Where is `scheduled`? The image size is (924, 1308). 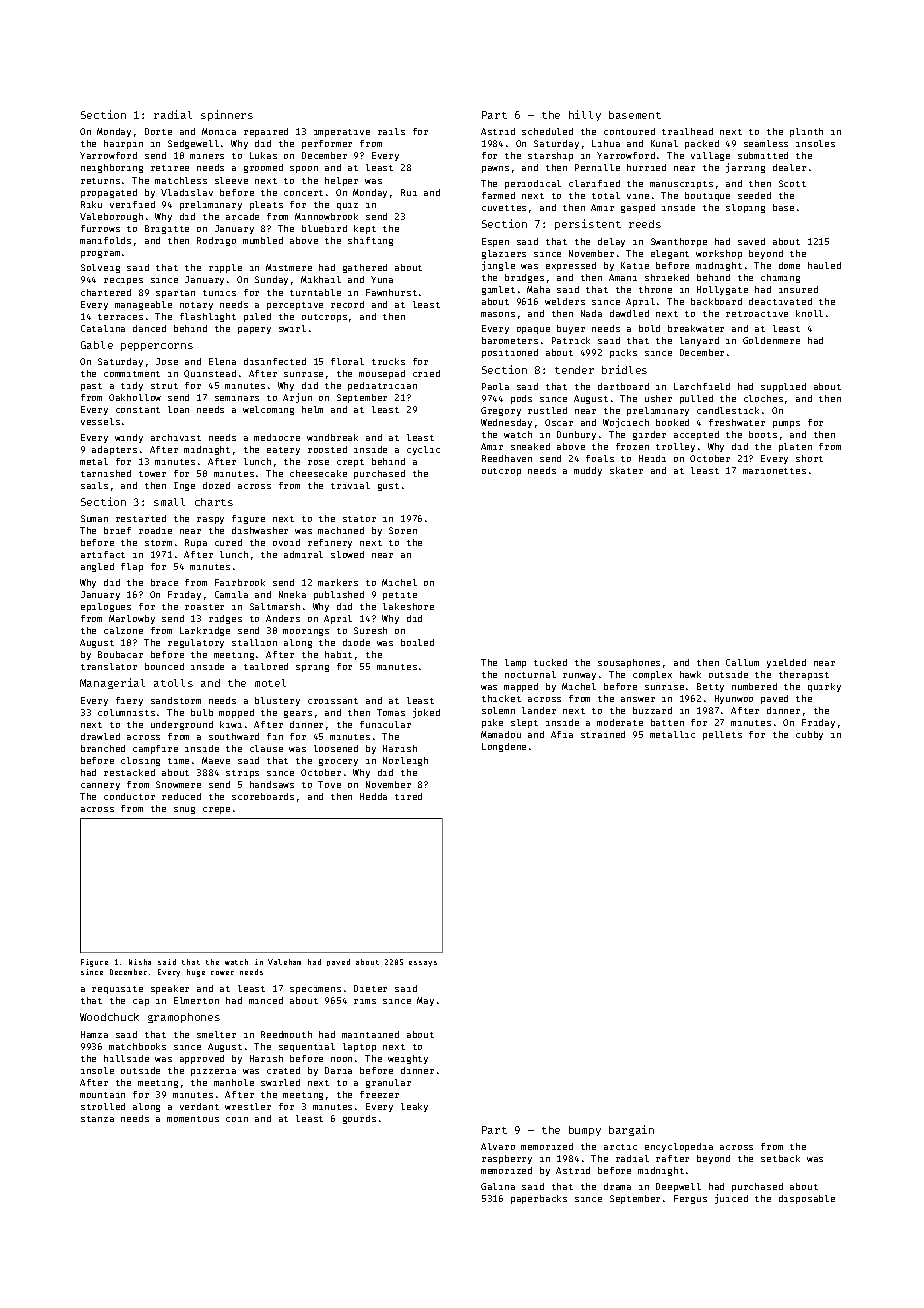
scheduled is located at coordinates (547, 131).
